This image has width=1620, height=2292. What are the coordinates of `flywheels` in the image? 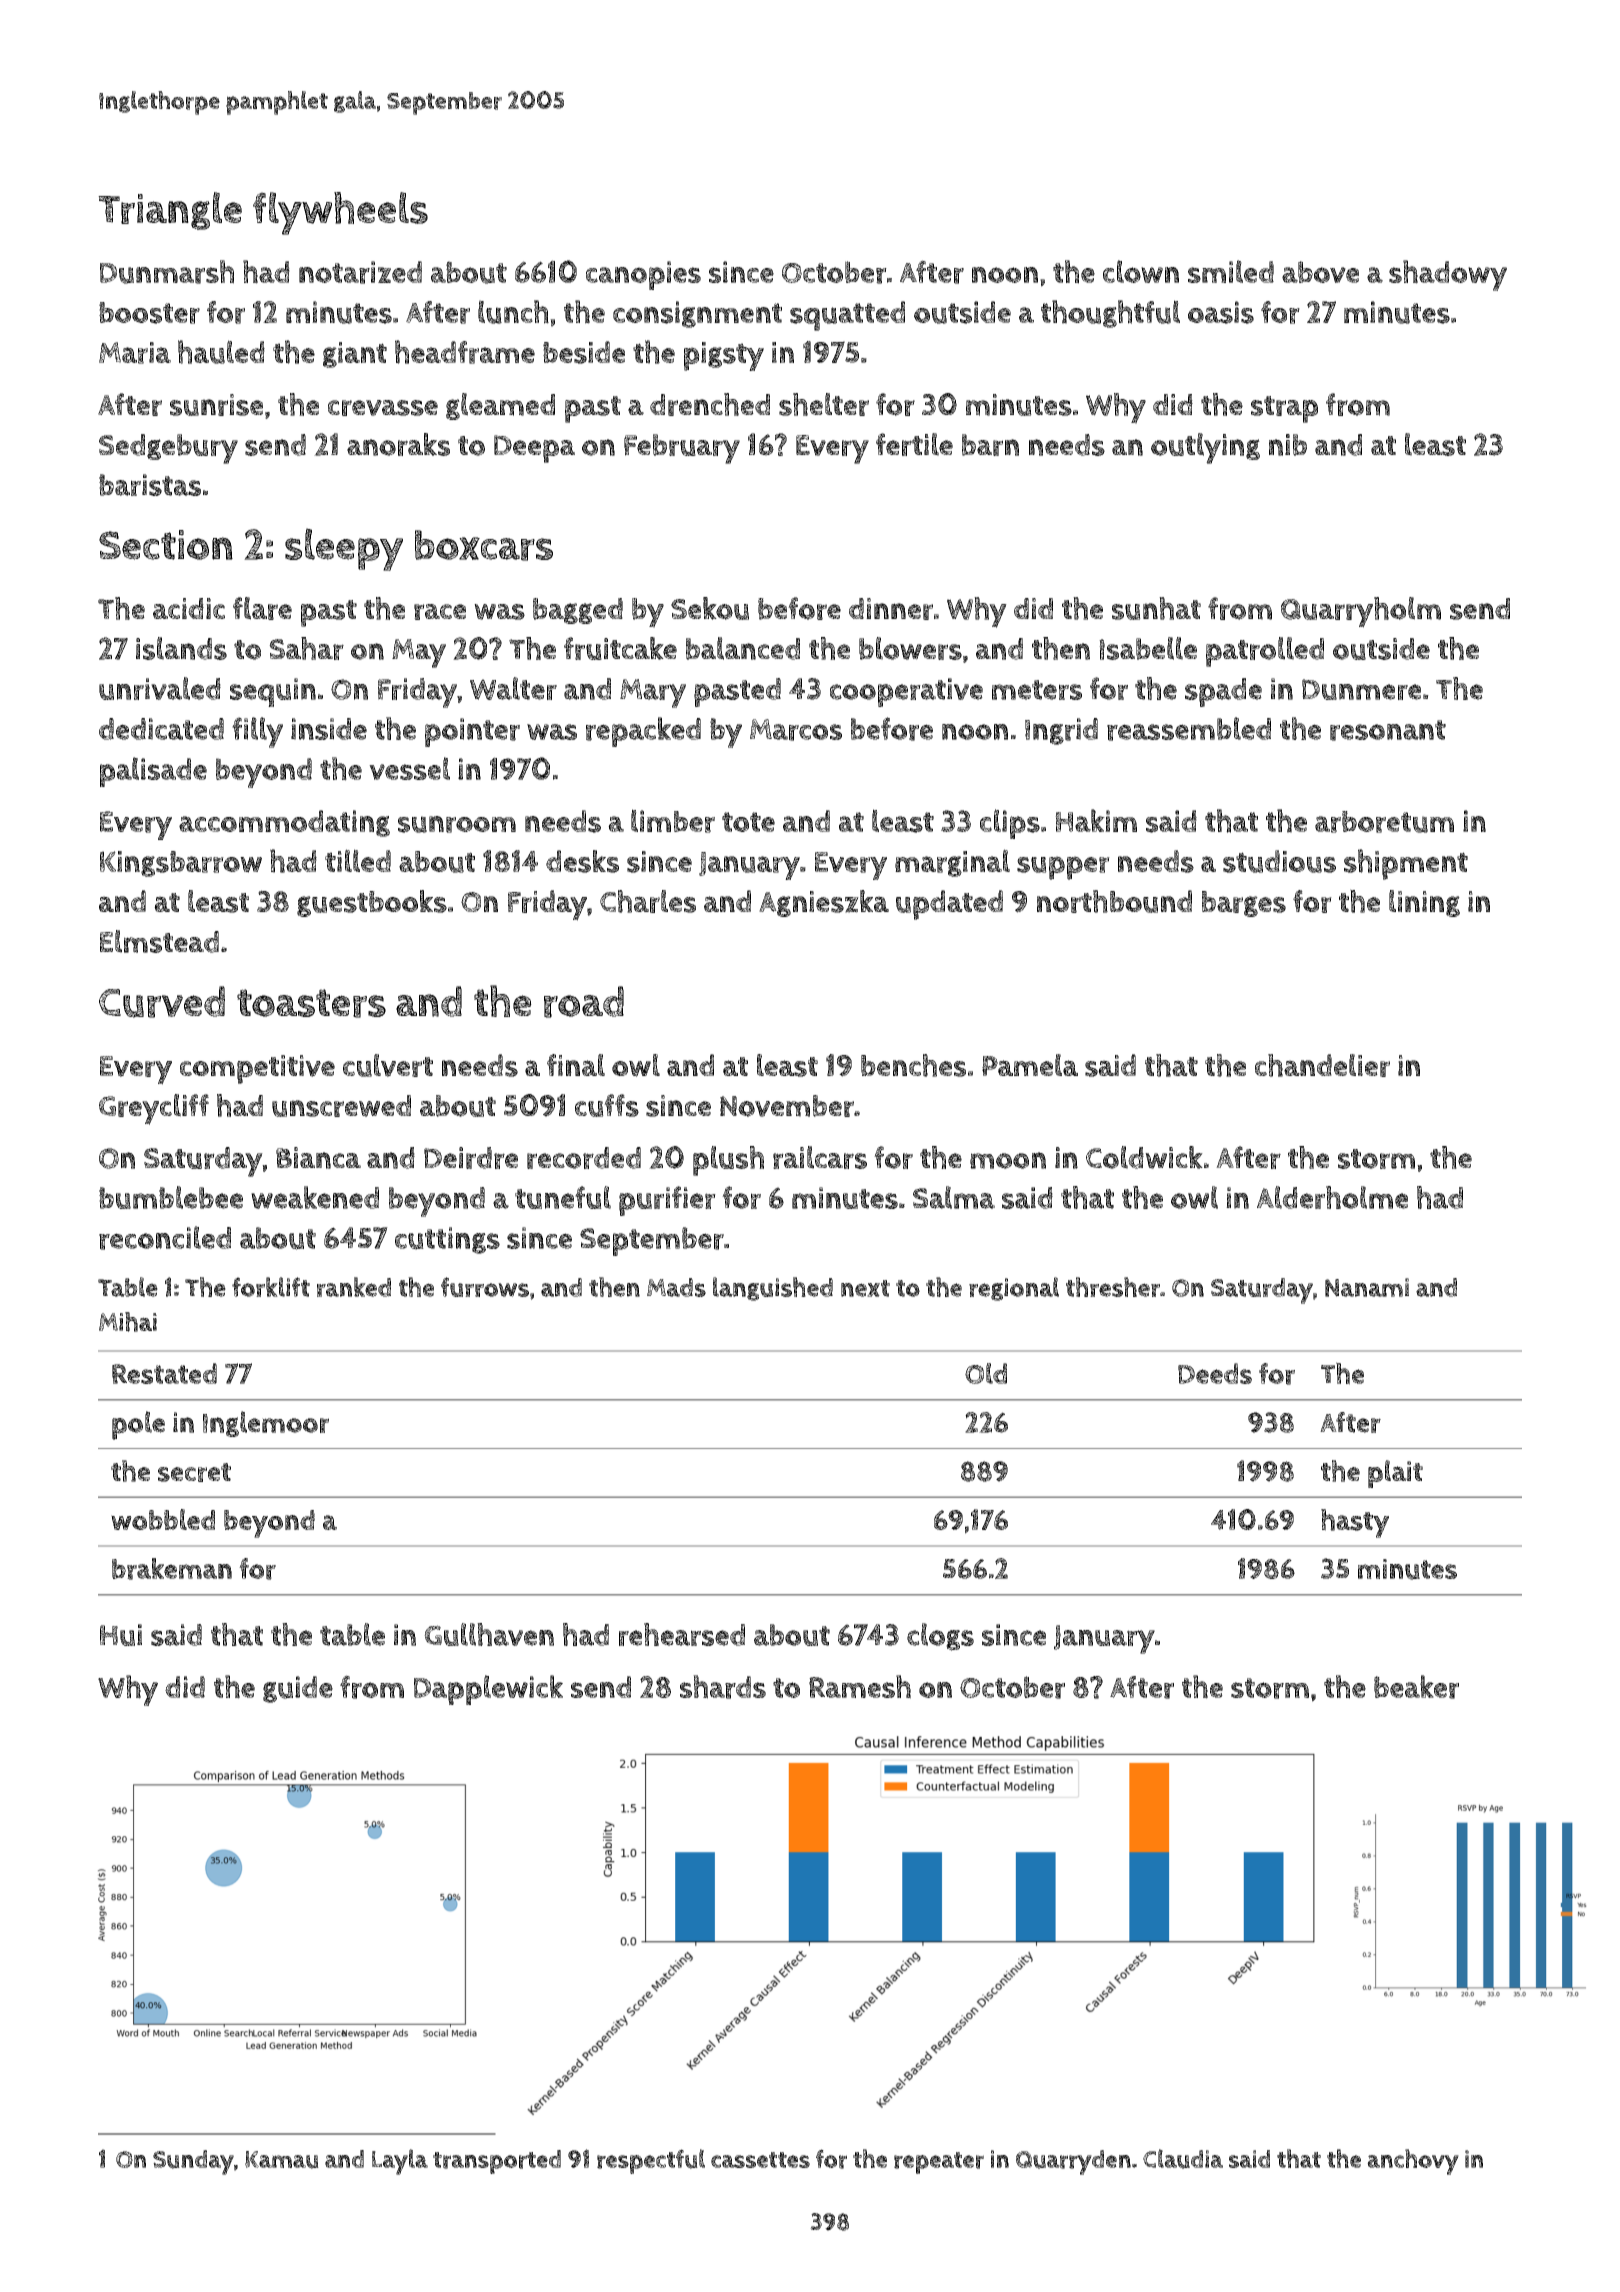 It's located at (340, 213).
